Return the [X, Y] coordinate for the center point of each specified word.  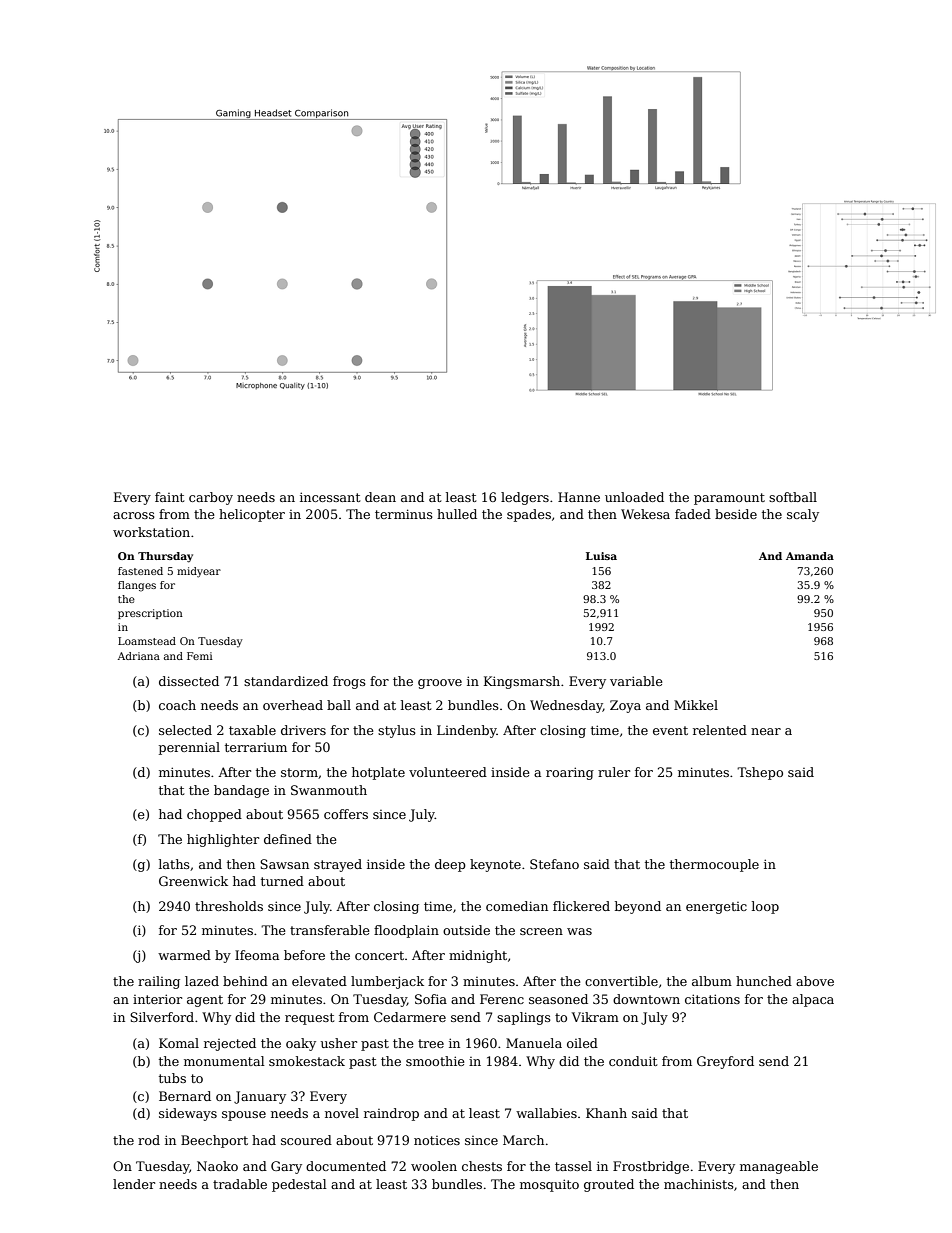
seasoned [558, 999]
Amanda [810, 556]
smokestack [307, 1061]
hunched [764, 981]
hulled [457, 514]
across [134, 515]
